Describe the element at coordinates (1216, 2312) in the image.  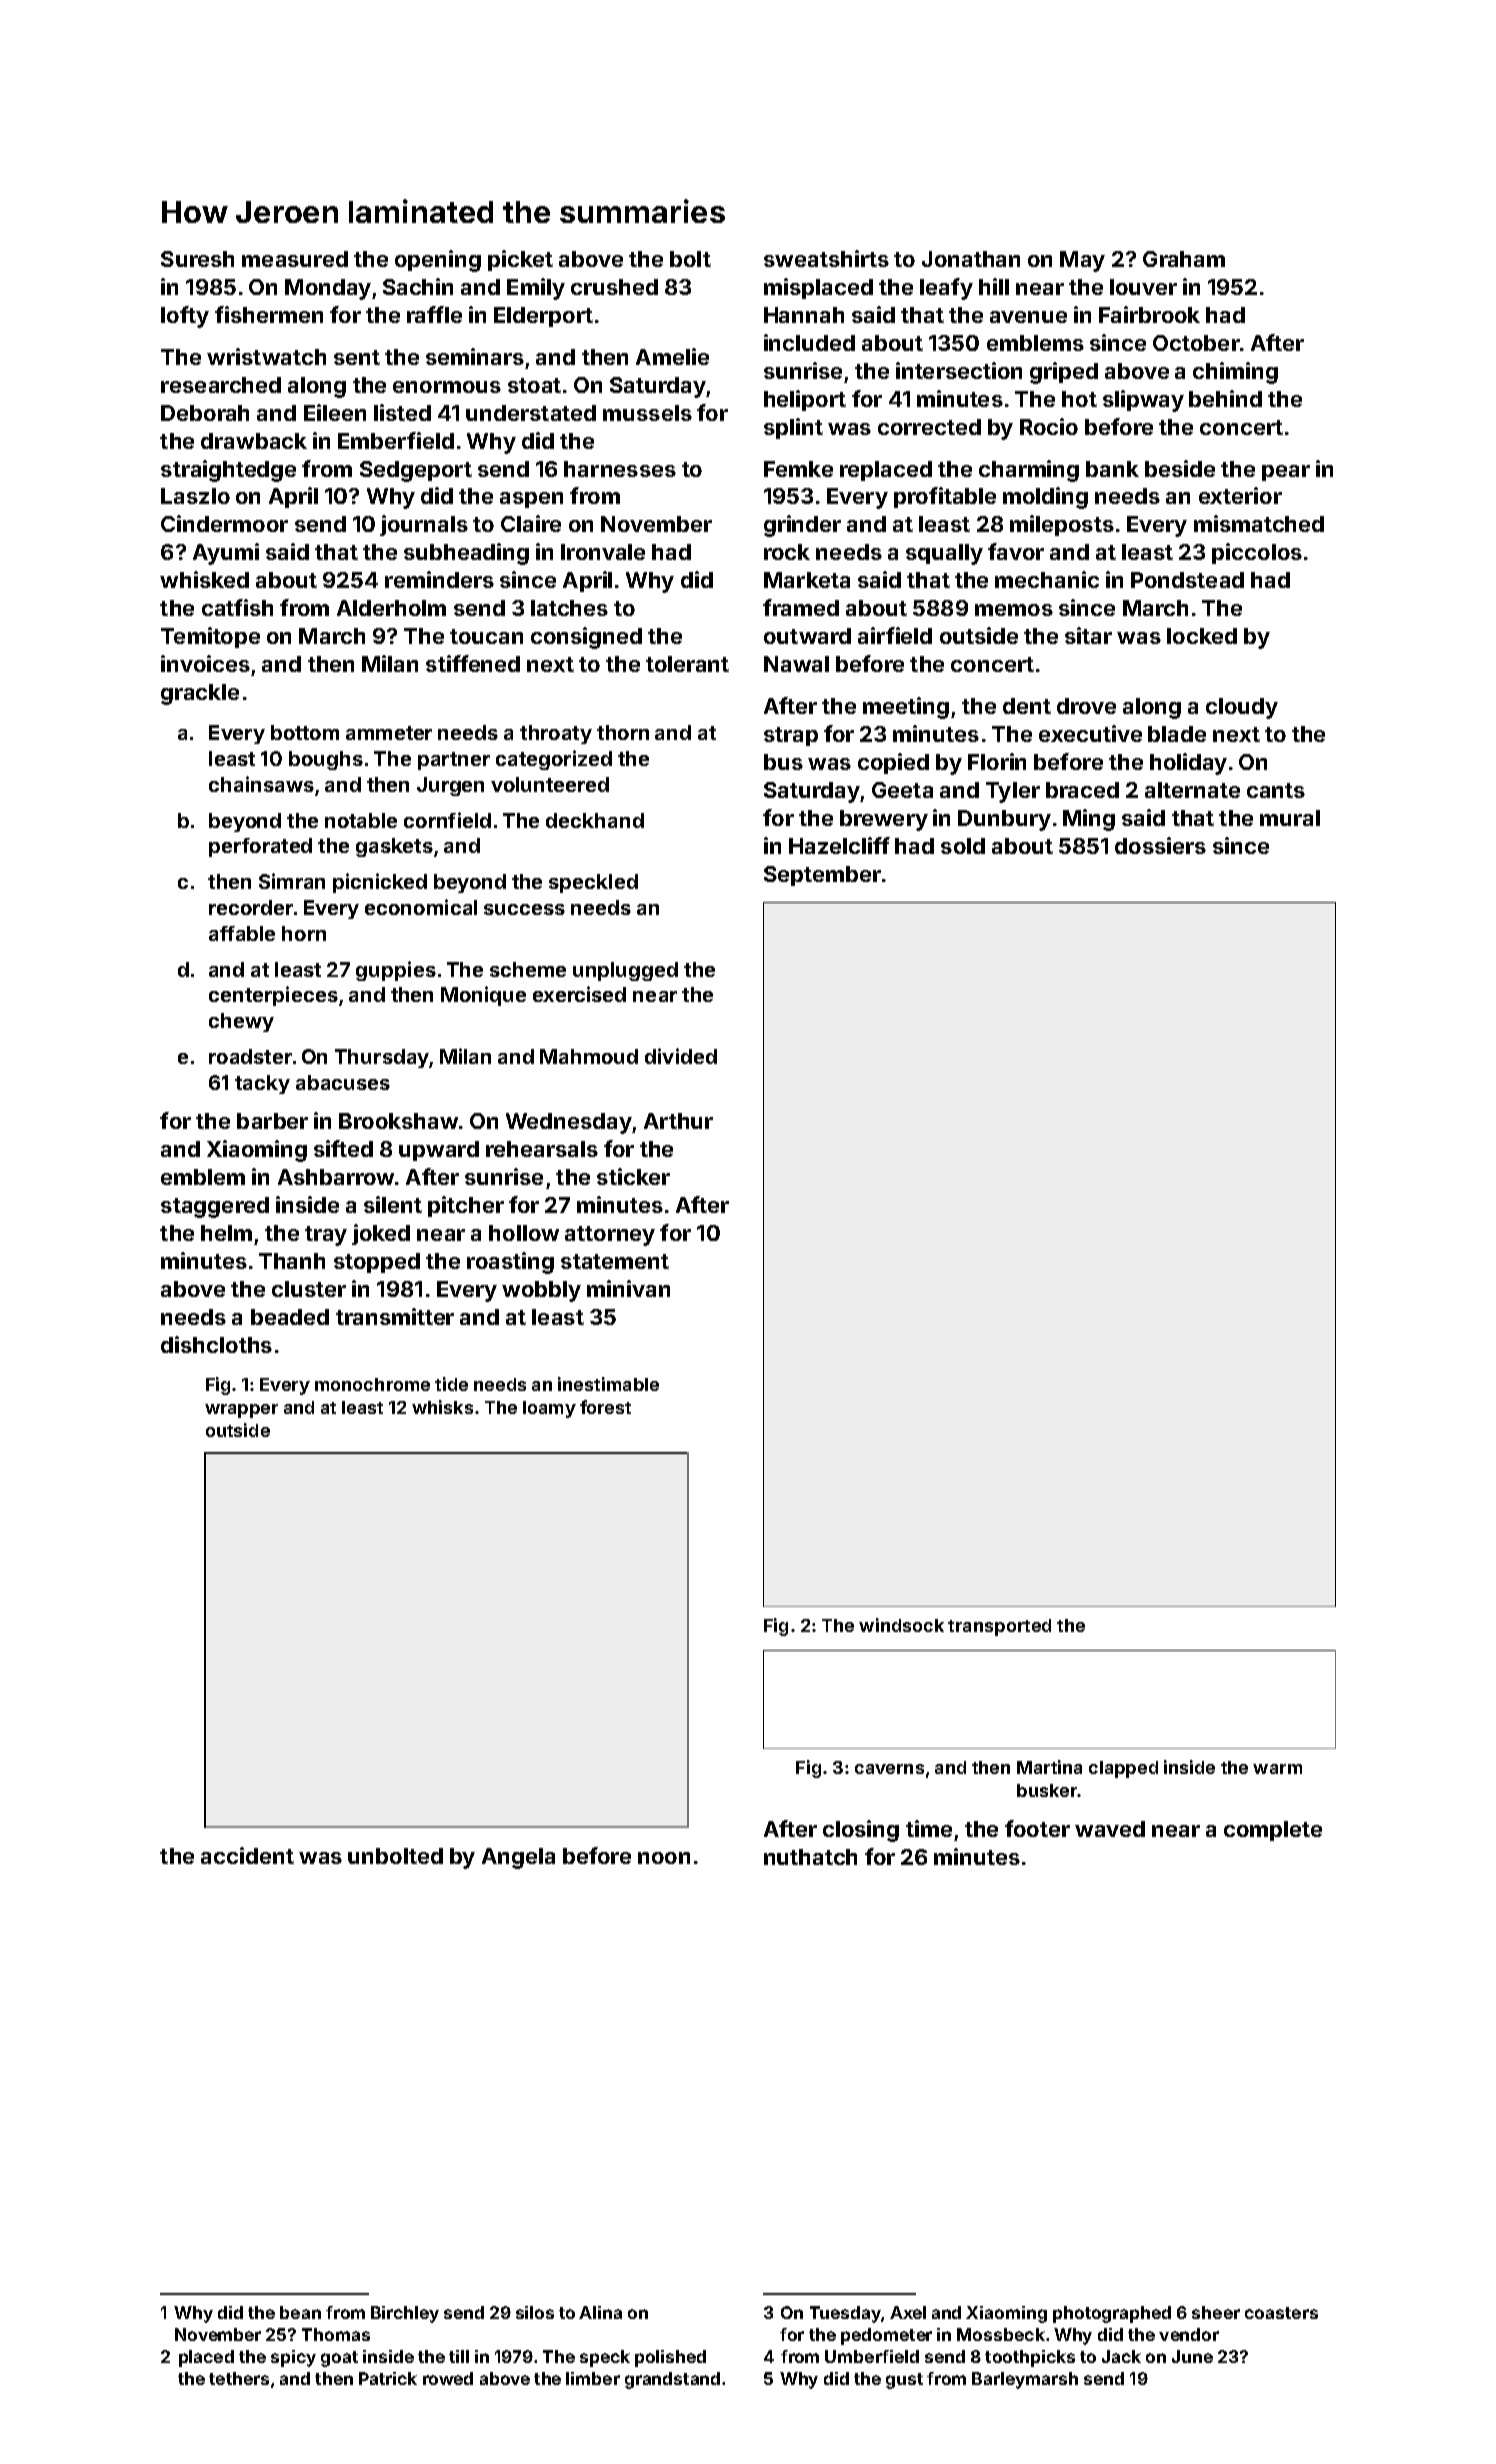
I see `sheer` at that location.
